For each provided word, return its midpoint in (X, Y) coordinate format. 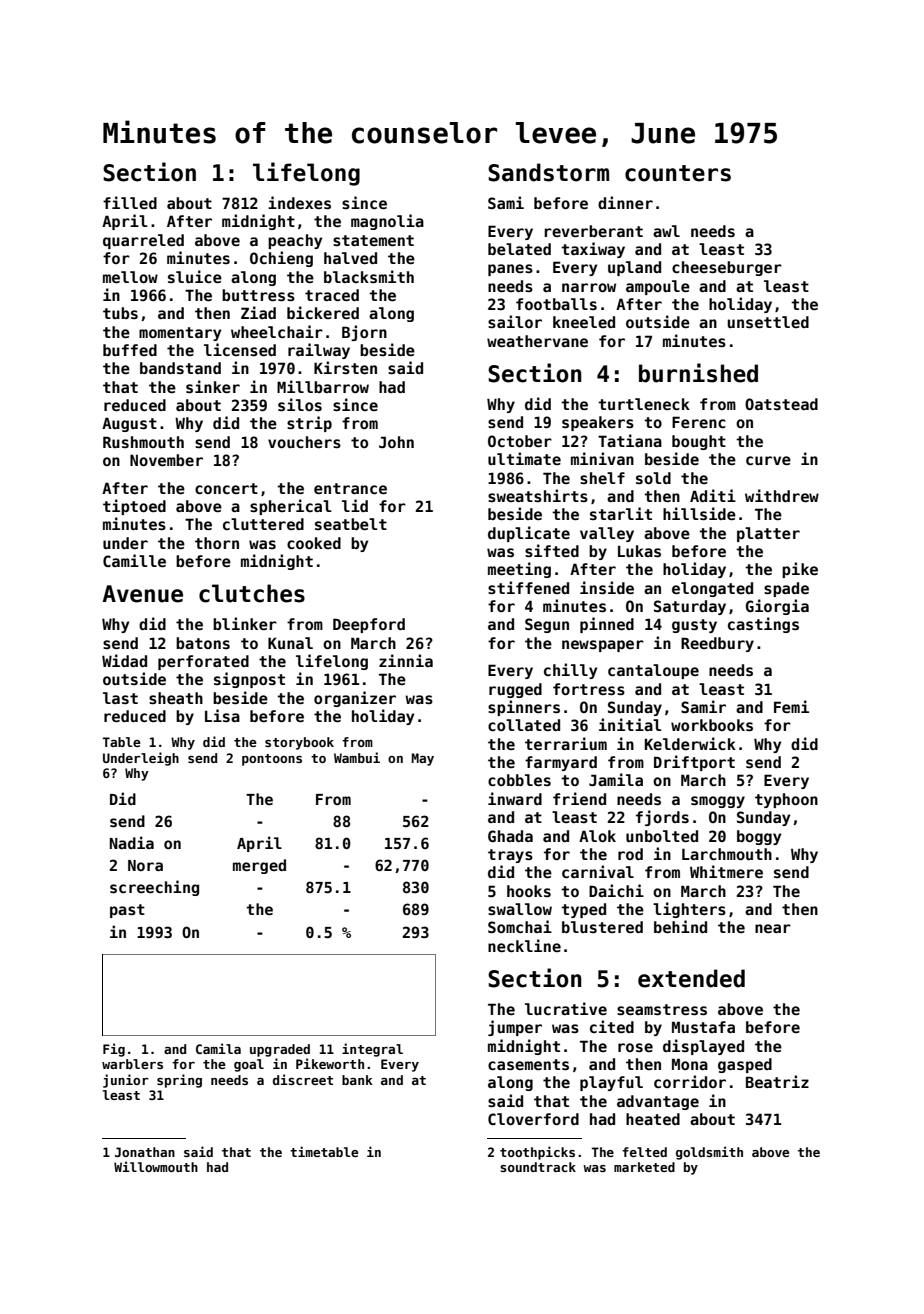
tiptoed (134, 507)
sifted (552, 550)
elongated (712, 589)
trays (510, 856)
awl (666, 231)
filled (130, 202)
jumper (515, 1028)
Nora (145, 865)
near (773, 928)
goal (249, 1065)
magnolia (387, 222)
